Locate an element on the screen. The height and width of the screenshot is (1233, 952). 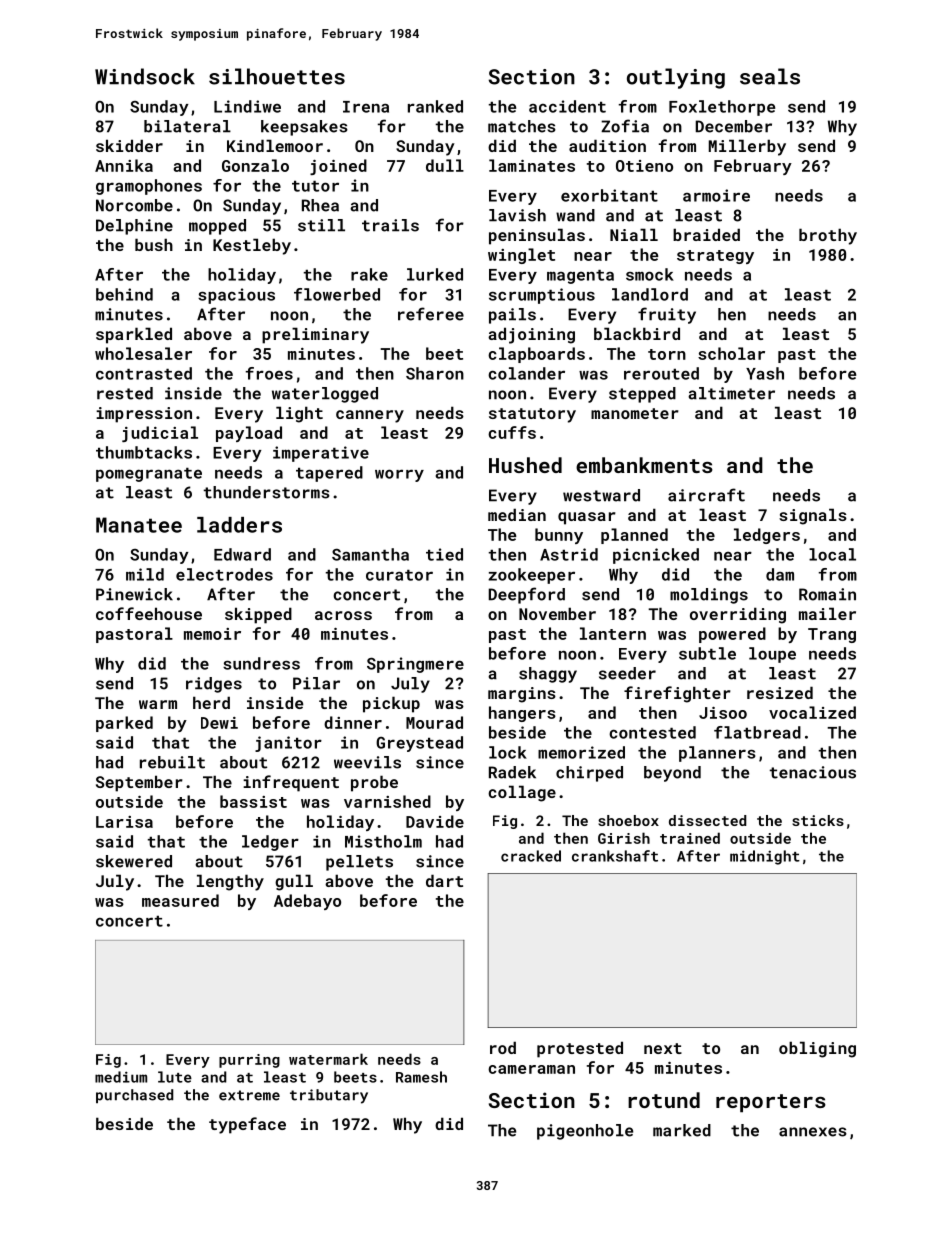
Manatee is located at coordinates (139, 525).
